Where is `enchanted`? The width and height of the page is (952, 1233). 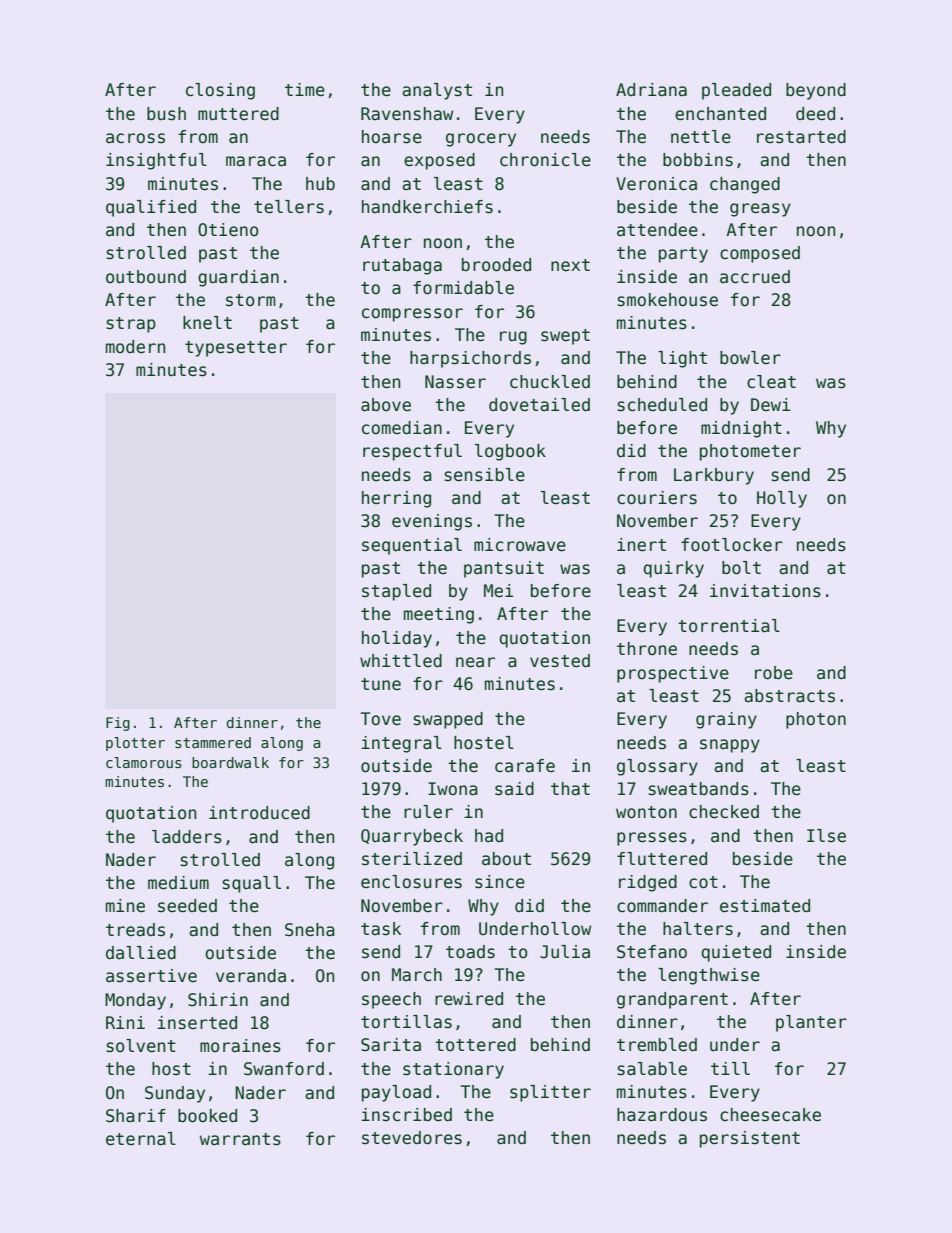
enchanted is located at coordinates (720, 114).
